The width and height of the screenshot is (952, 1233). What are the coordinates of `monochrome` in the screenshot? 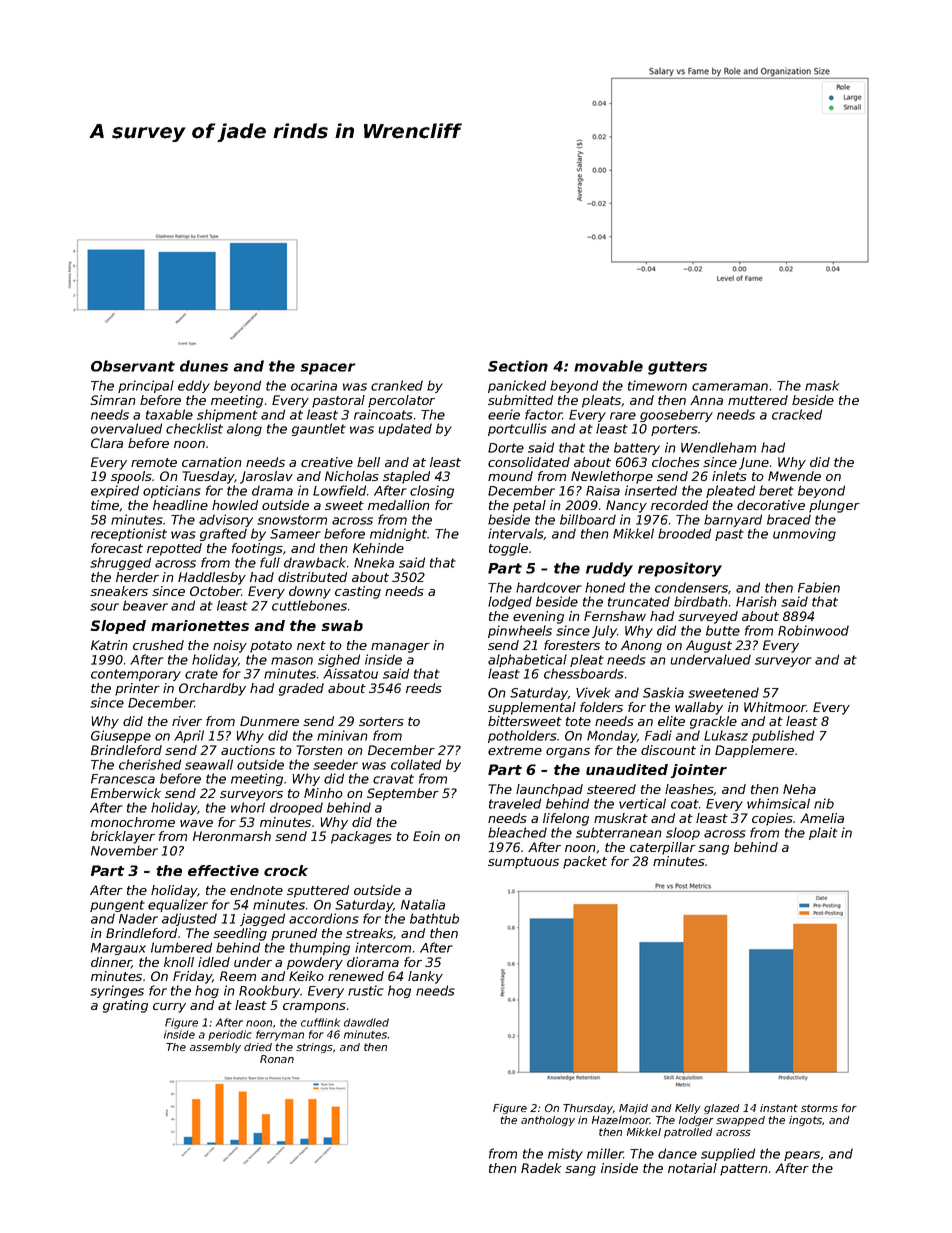 It's located at (133, 822).
